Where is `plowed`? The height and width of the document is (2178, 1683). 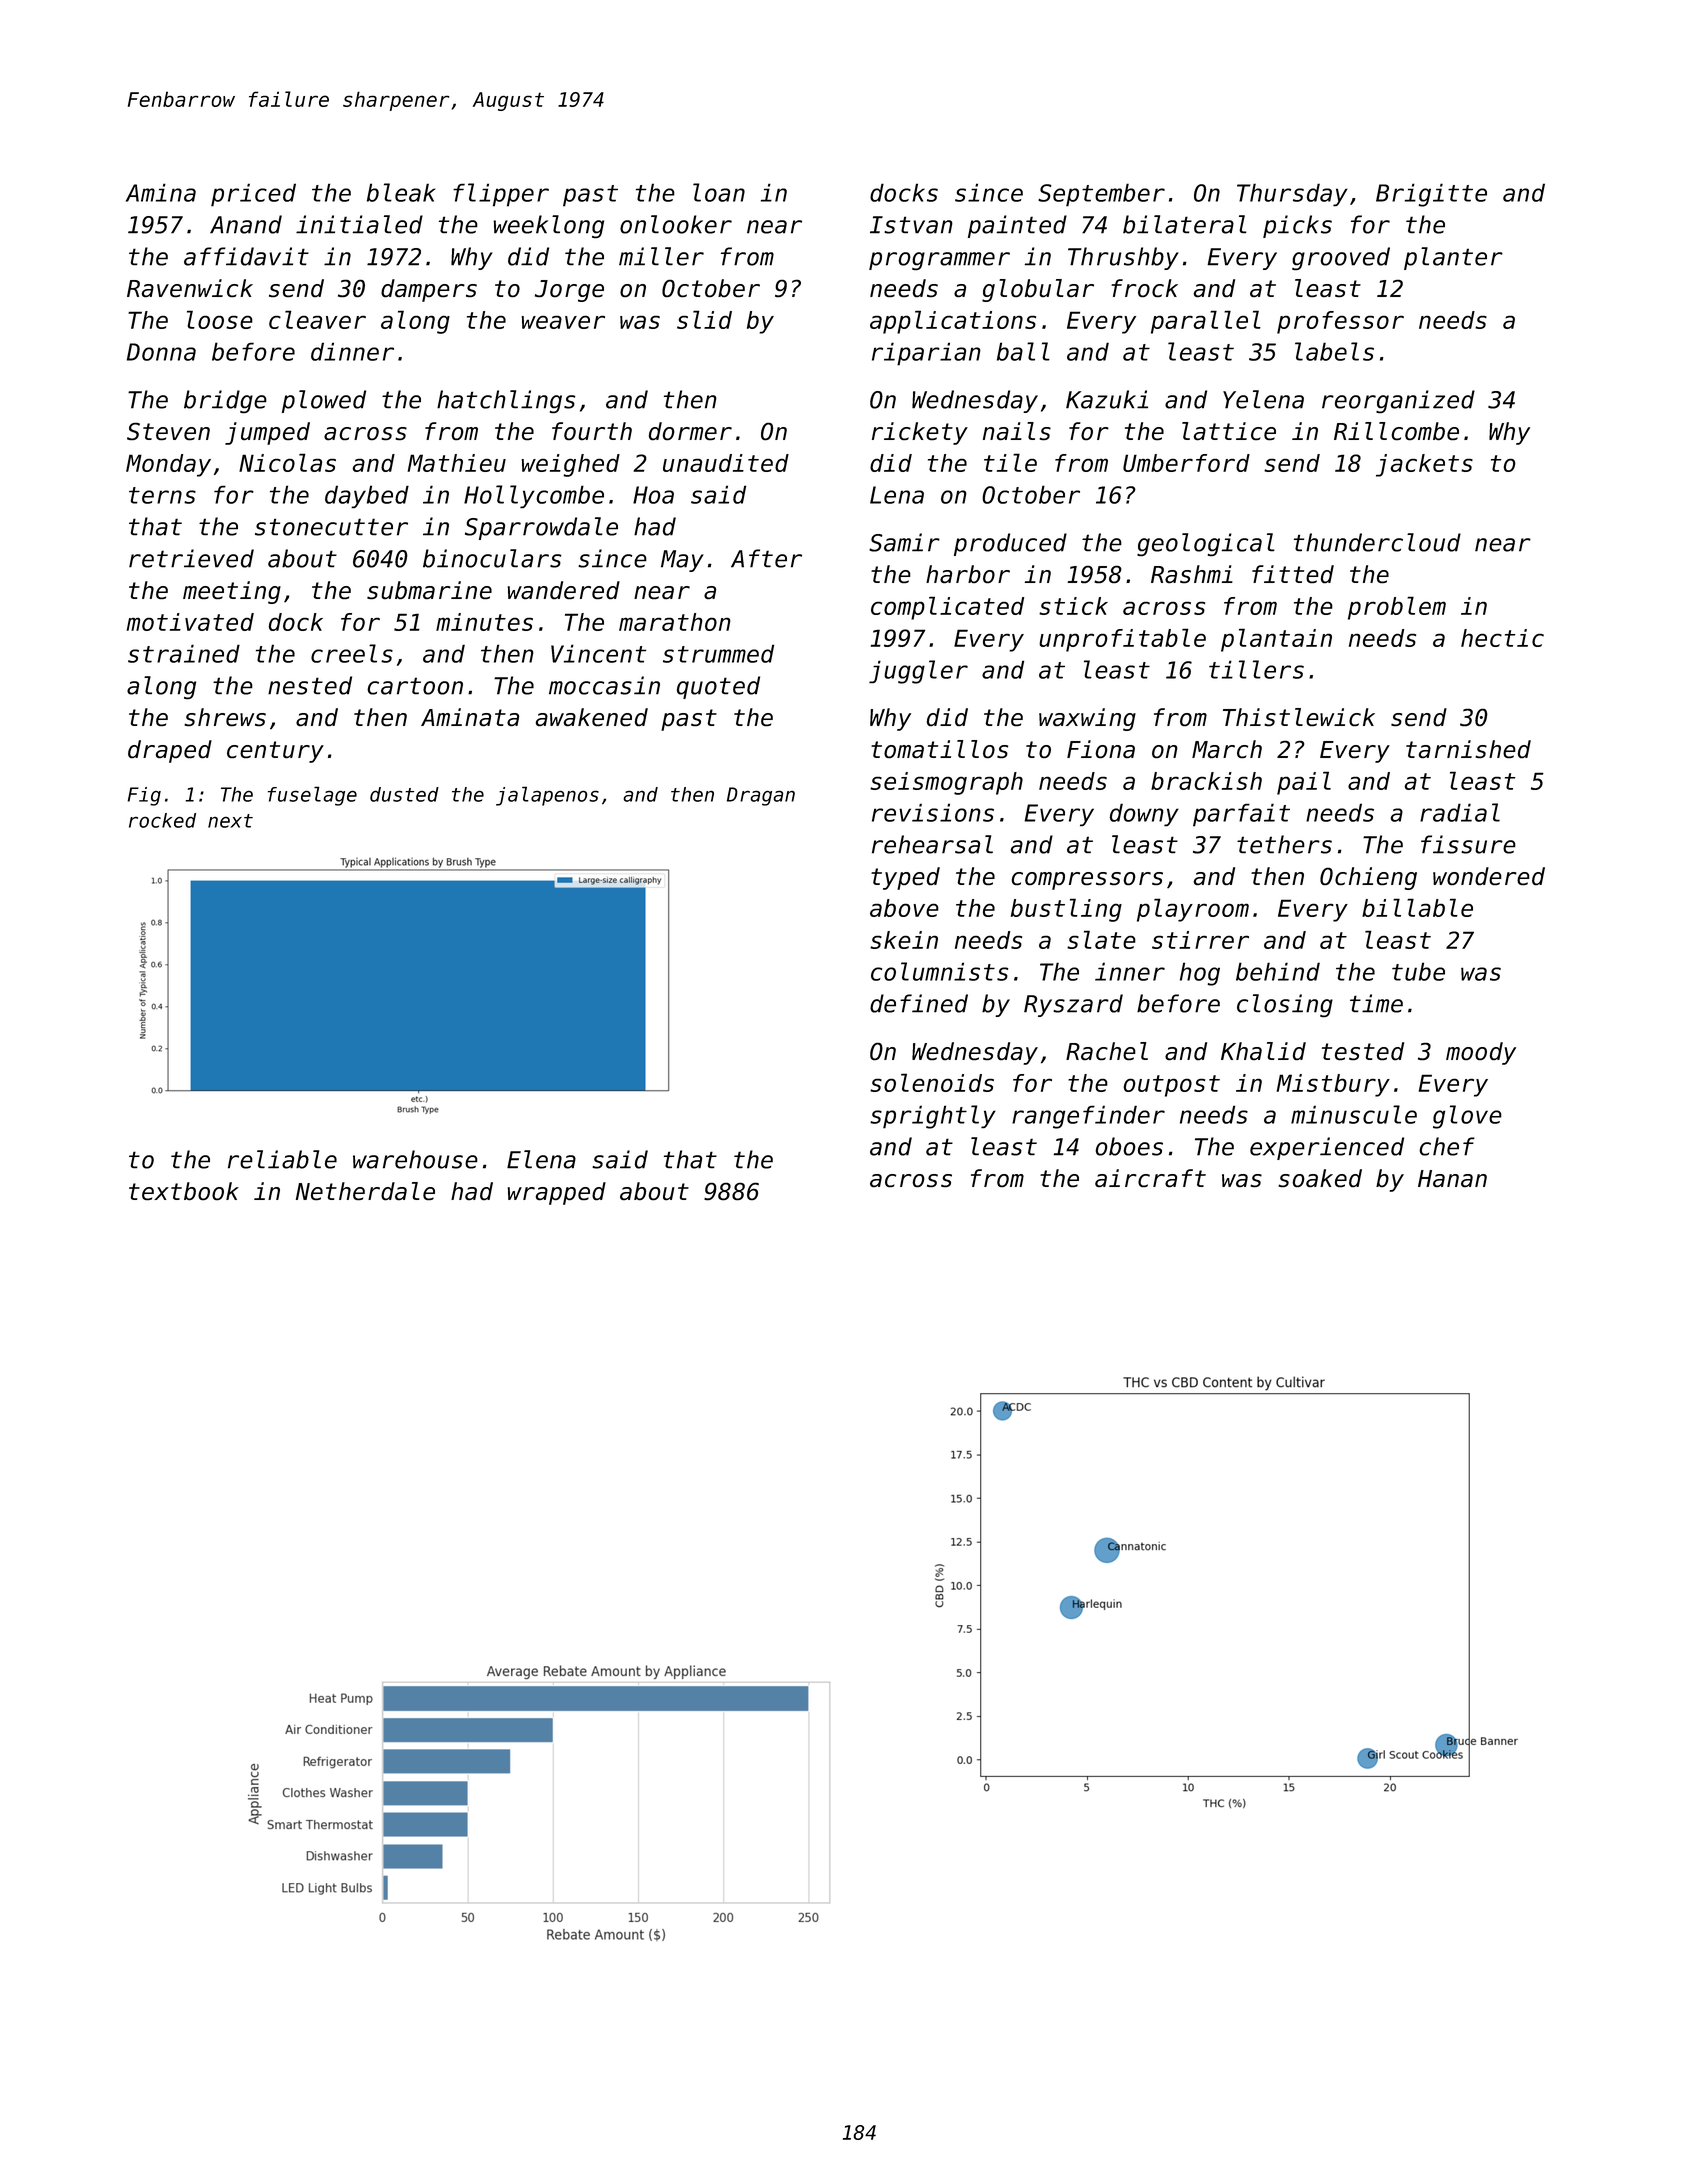
plowed is located at coordinates (324, 401).
